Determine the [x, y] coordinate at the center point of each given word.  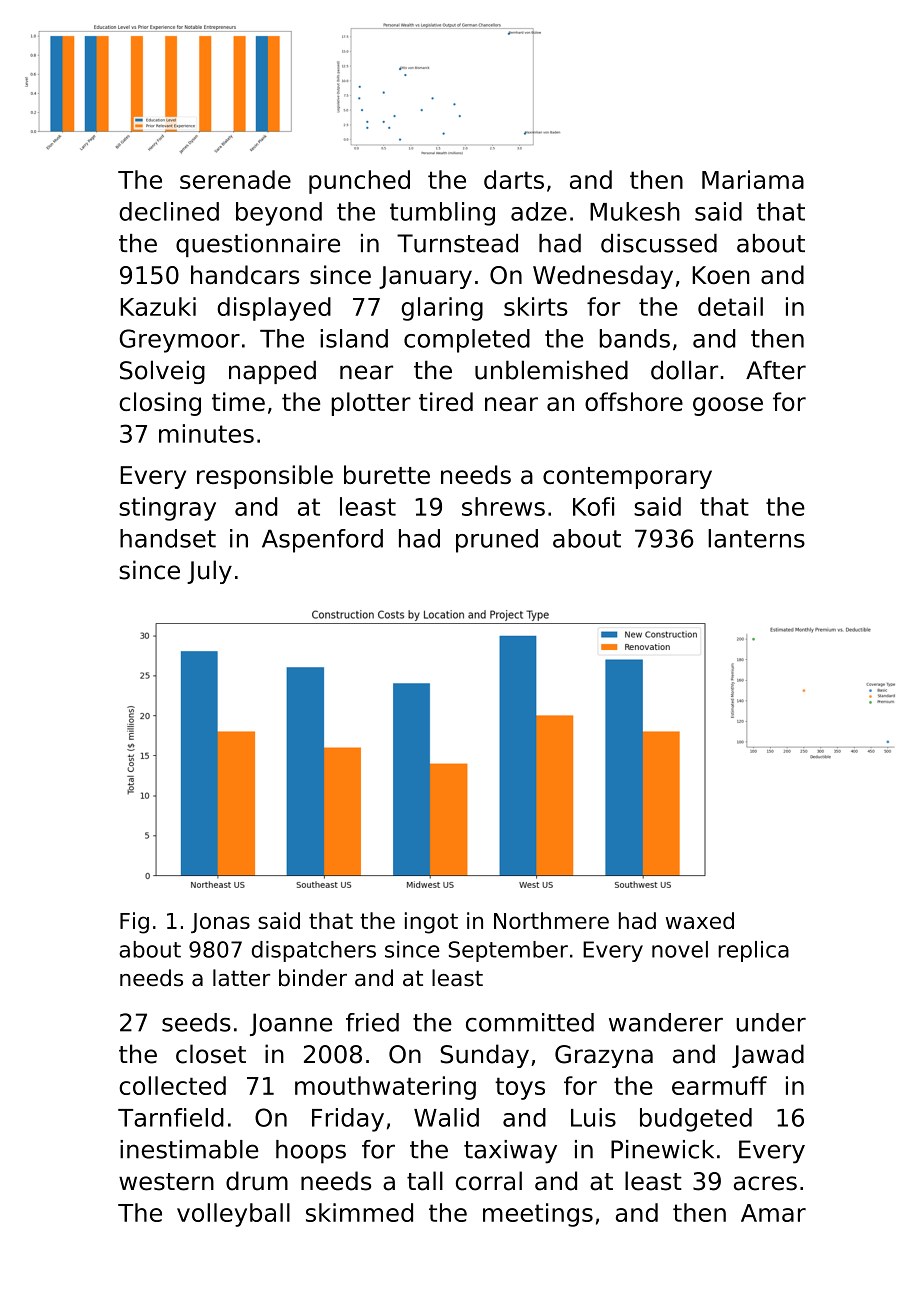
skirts [536, 306]
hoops [311, 1152]
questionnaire [258, 245]
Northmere [551, 920]
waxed [699, 920]
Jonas [220, 923]
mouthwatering [385, 1088]
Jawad [768, 1056]
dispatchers [314, 951]
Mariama [753, 179]
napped [272, 372]
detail [730, 306]
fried [372, 1022]
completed [467, 341]
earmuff [719, 1085]
